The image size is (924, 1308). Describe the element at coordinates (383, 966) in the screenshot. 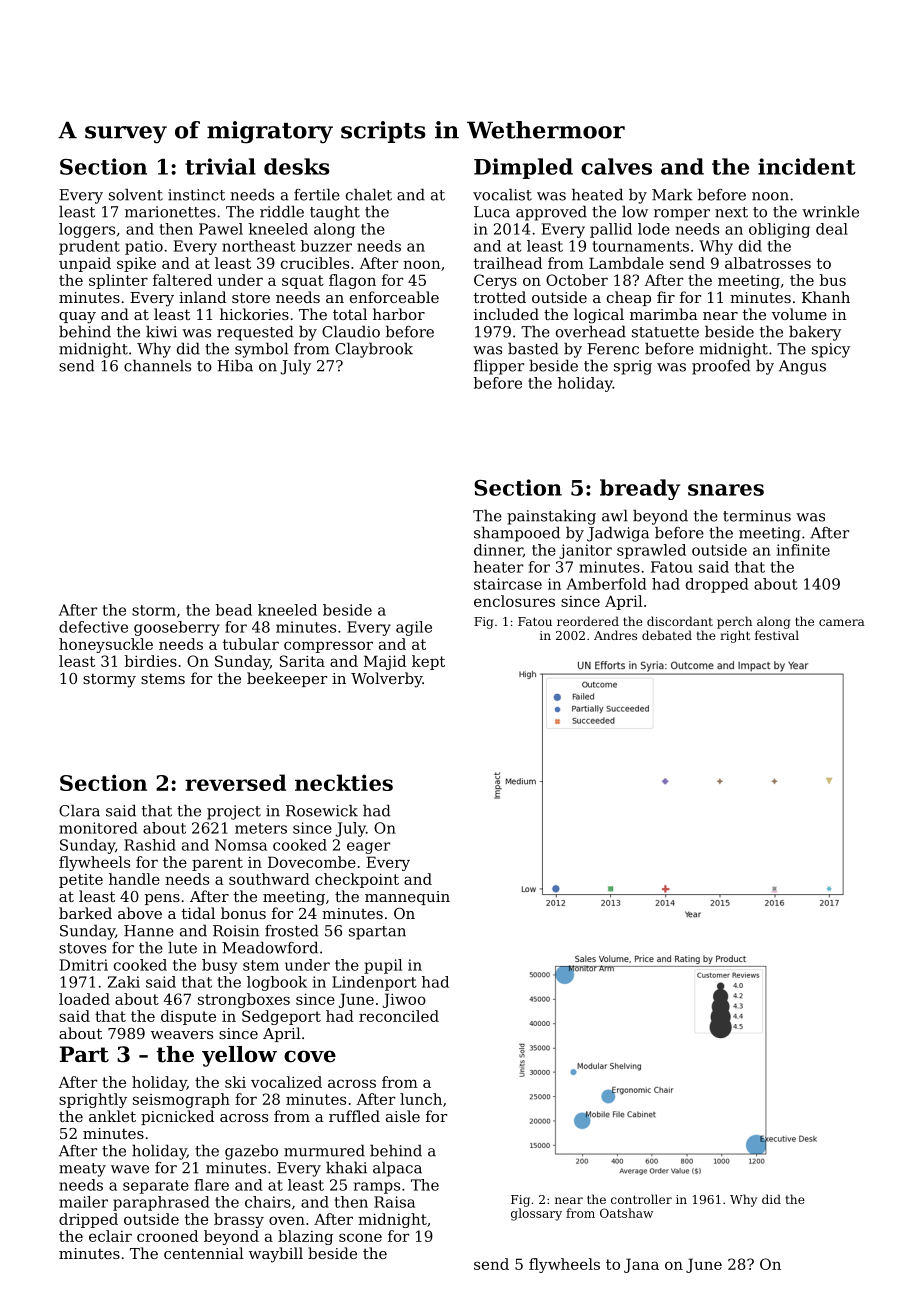

I see `pupil` at that location.
